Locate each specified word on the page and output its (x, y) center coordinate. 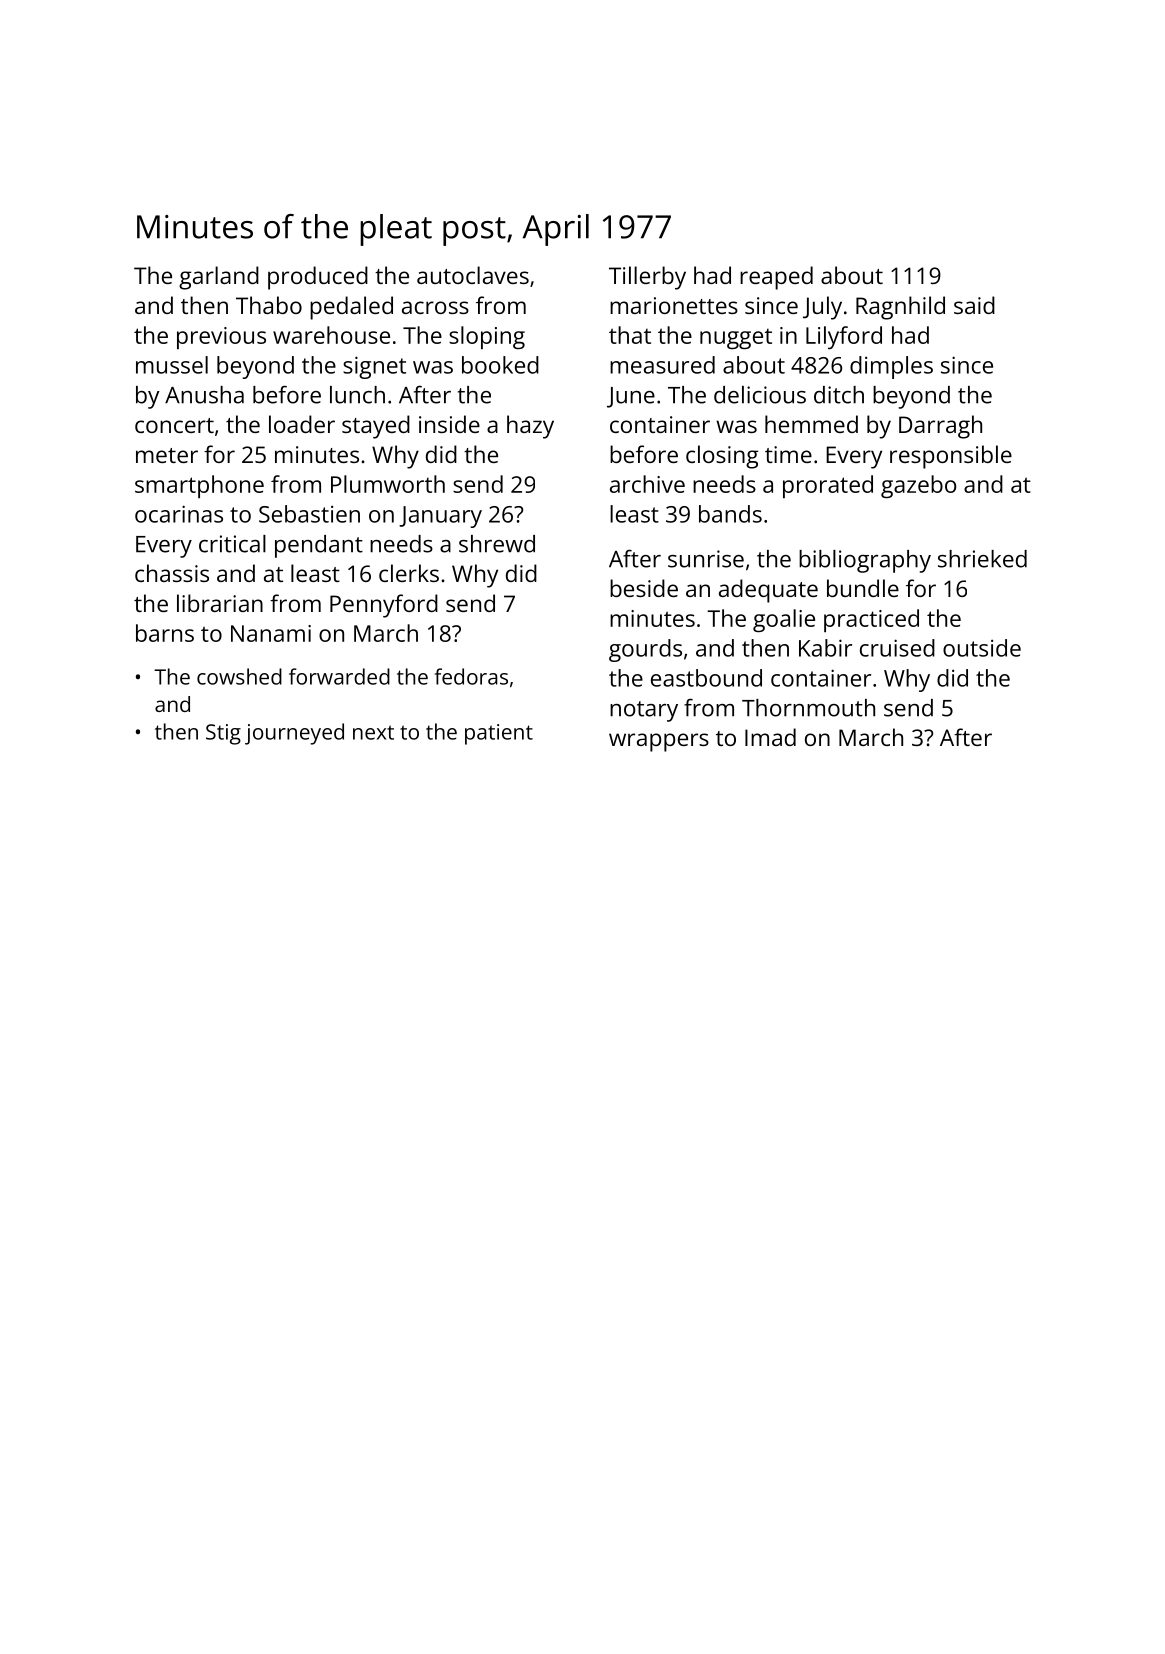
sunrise (706, 559)
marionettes (674, 305)
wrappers (659, 742)
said (974, 305)
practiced (871, 620)
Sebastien (309, 514)
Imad (770, 737)
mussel (172, 365)
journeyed (294, 734)
